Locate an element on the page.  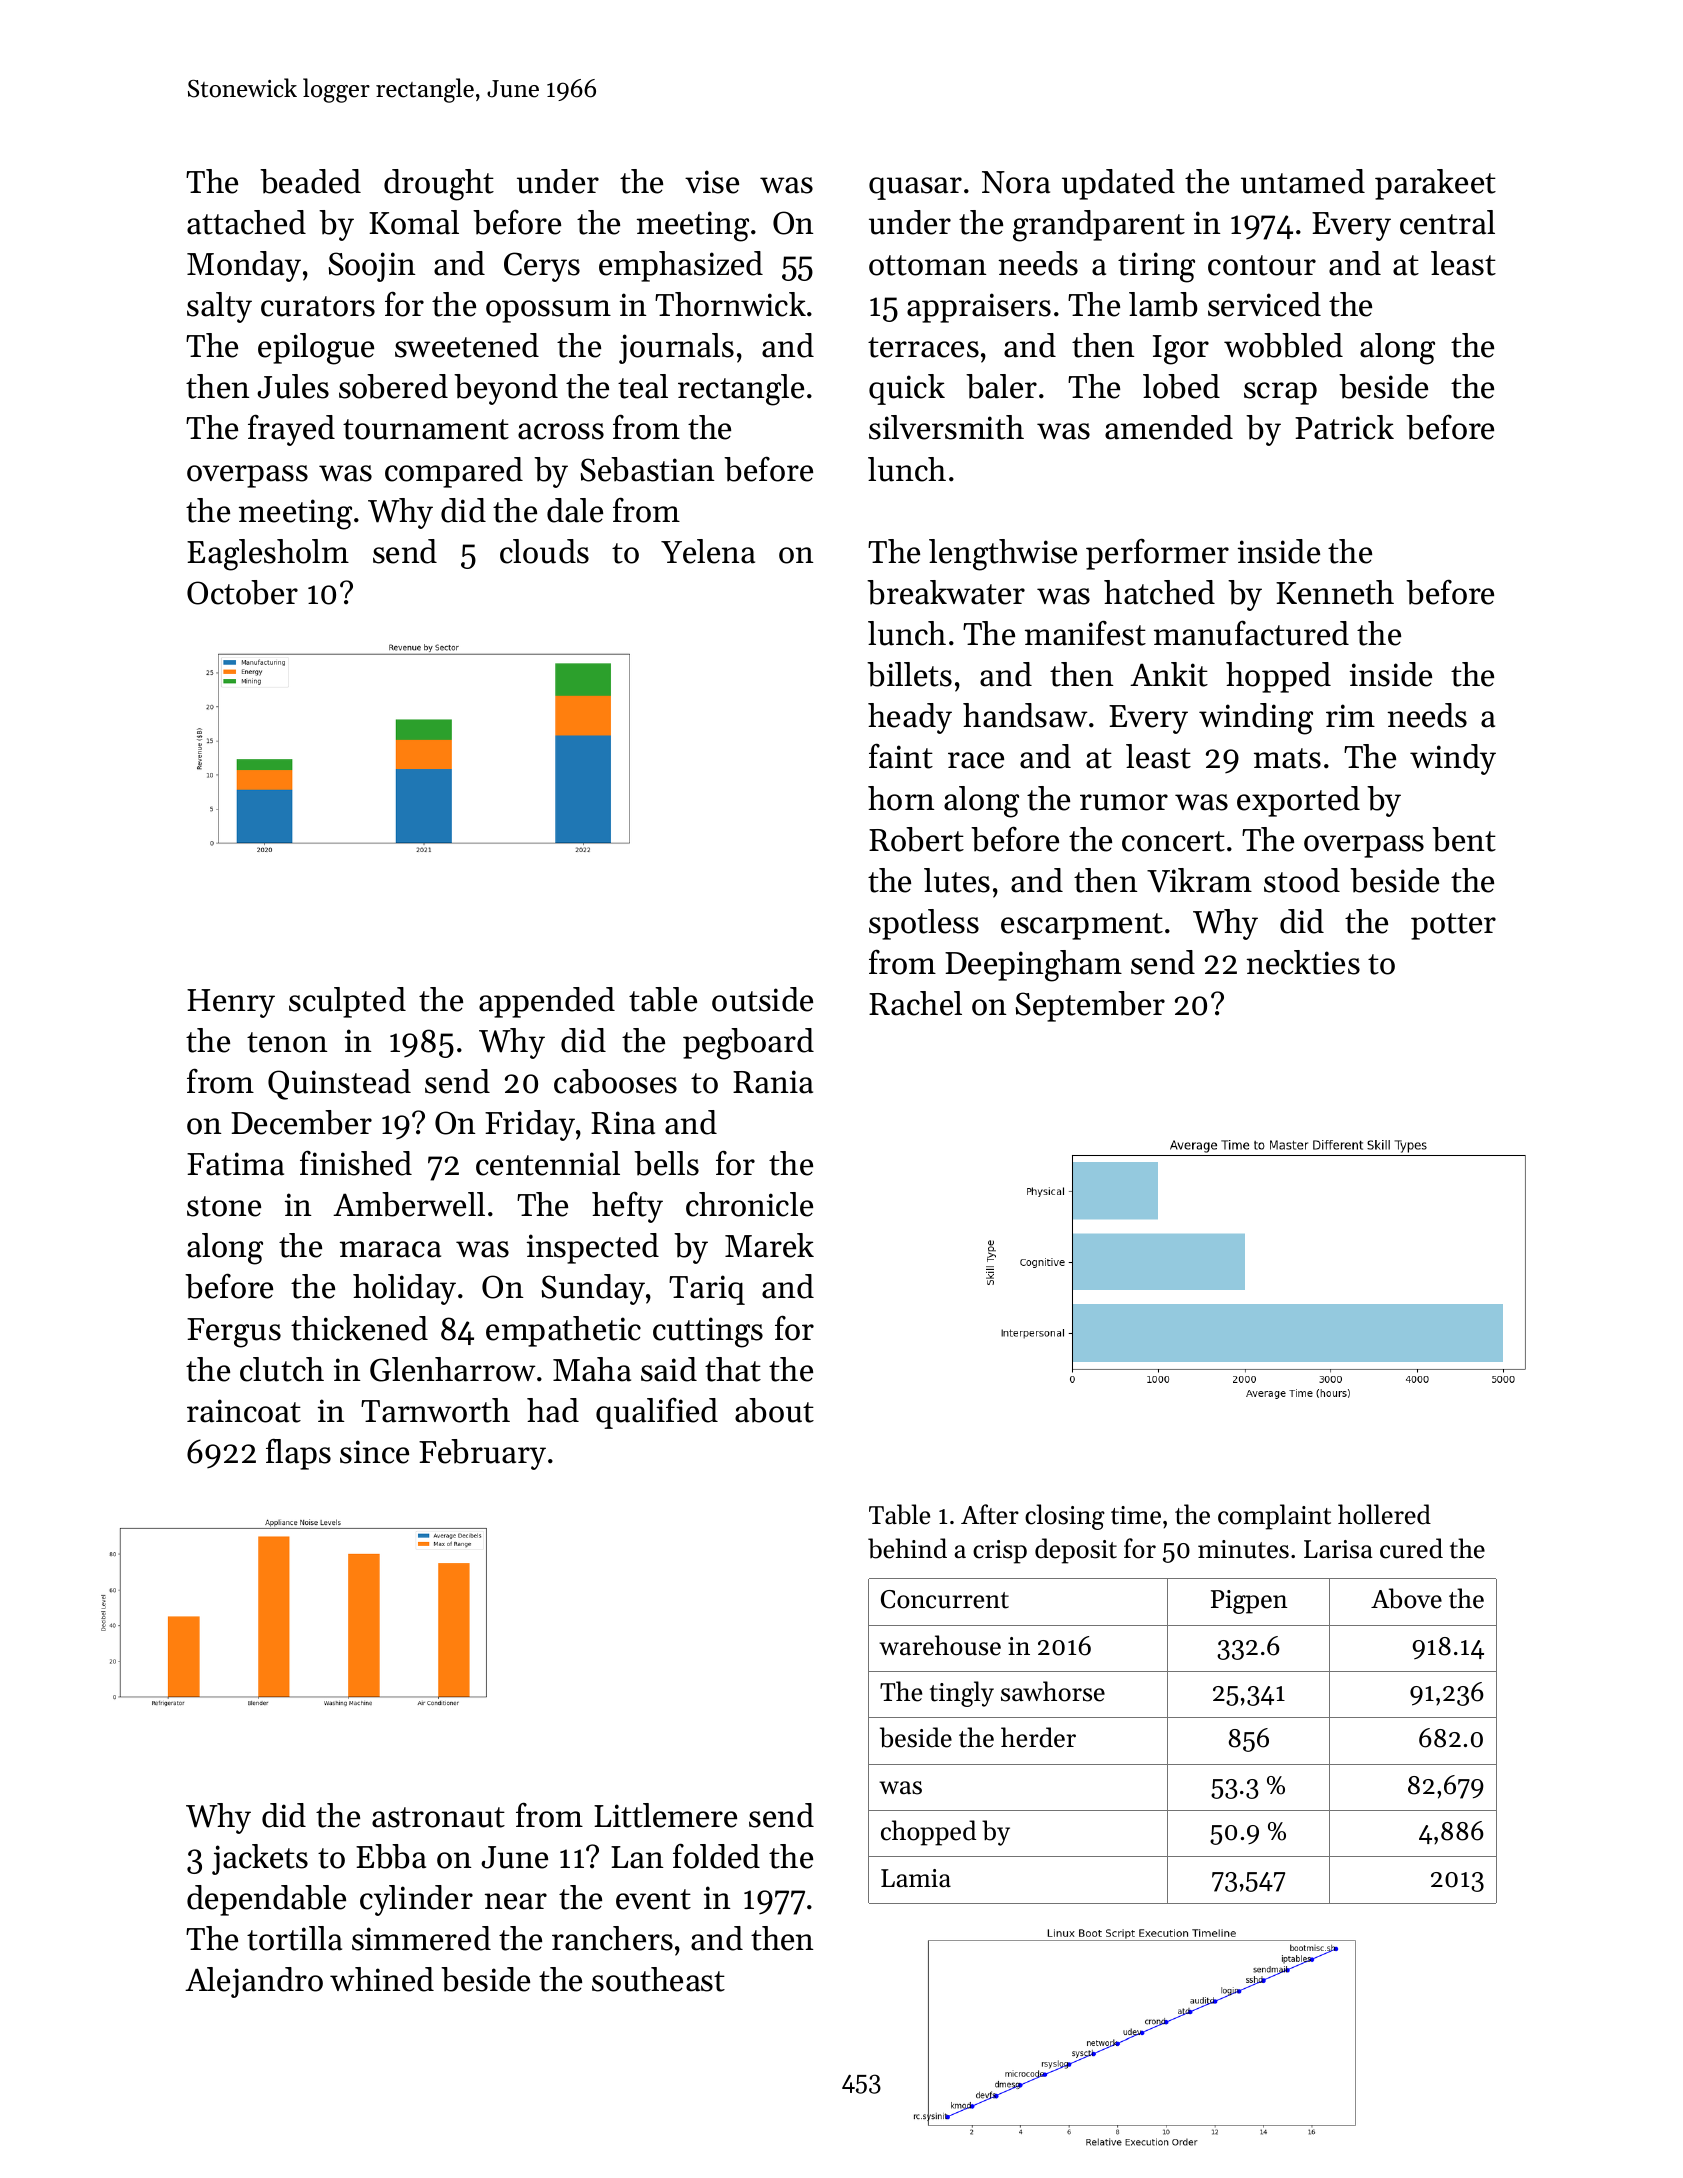
Patrick is located at coordinates (1344, 427).
